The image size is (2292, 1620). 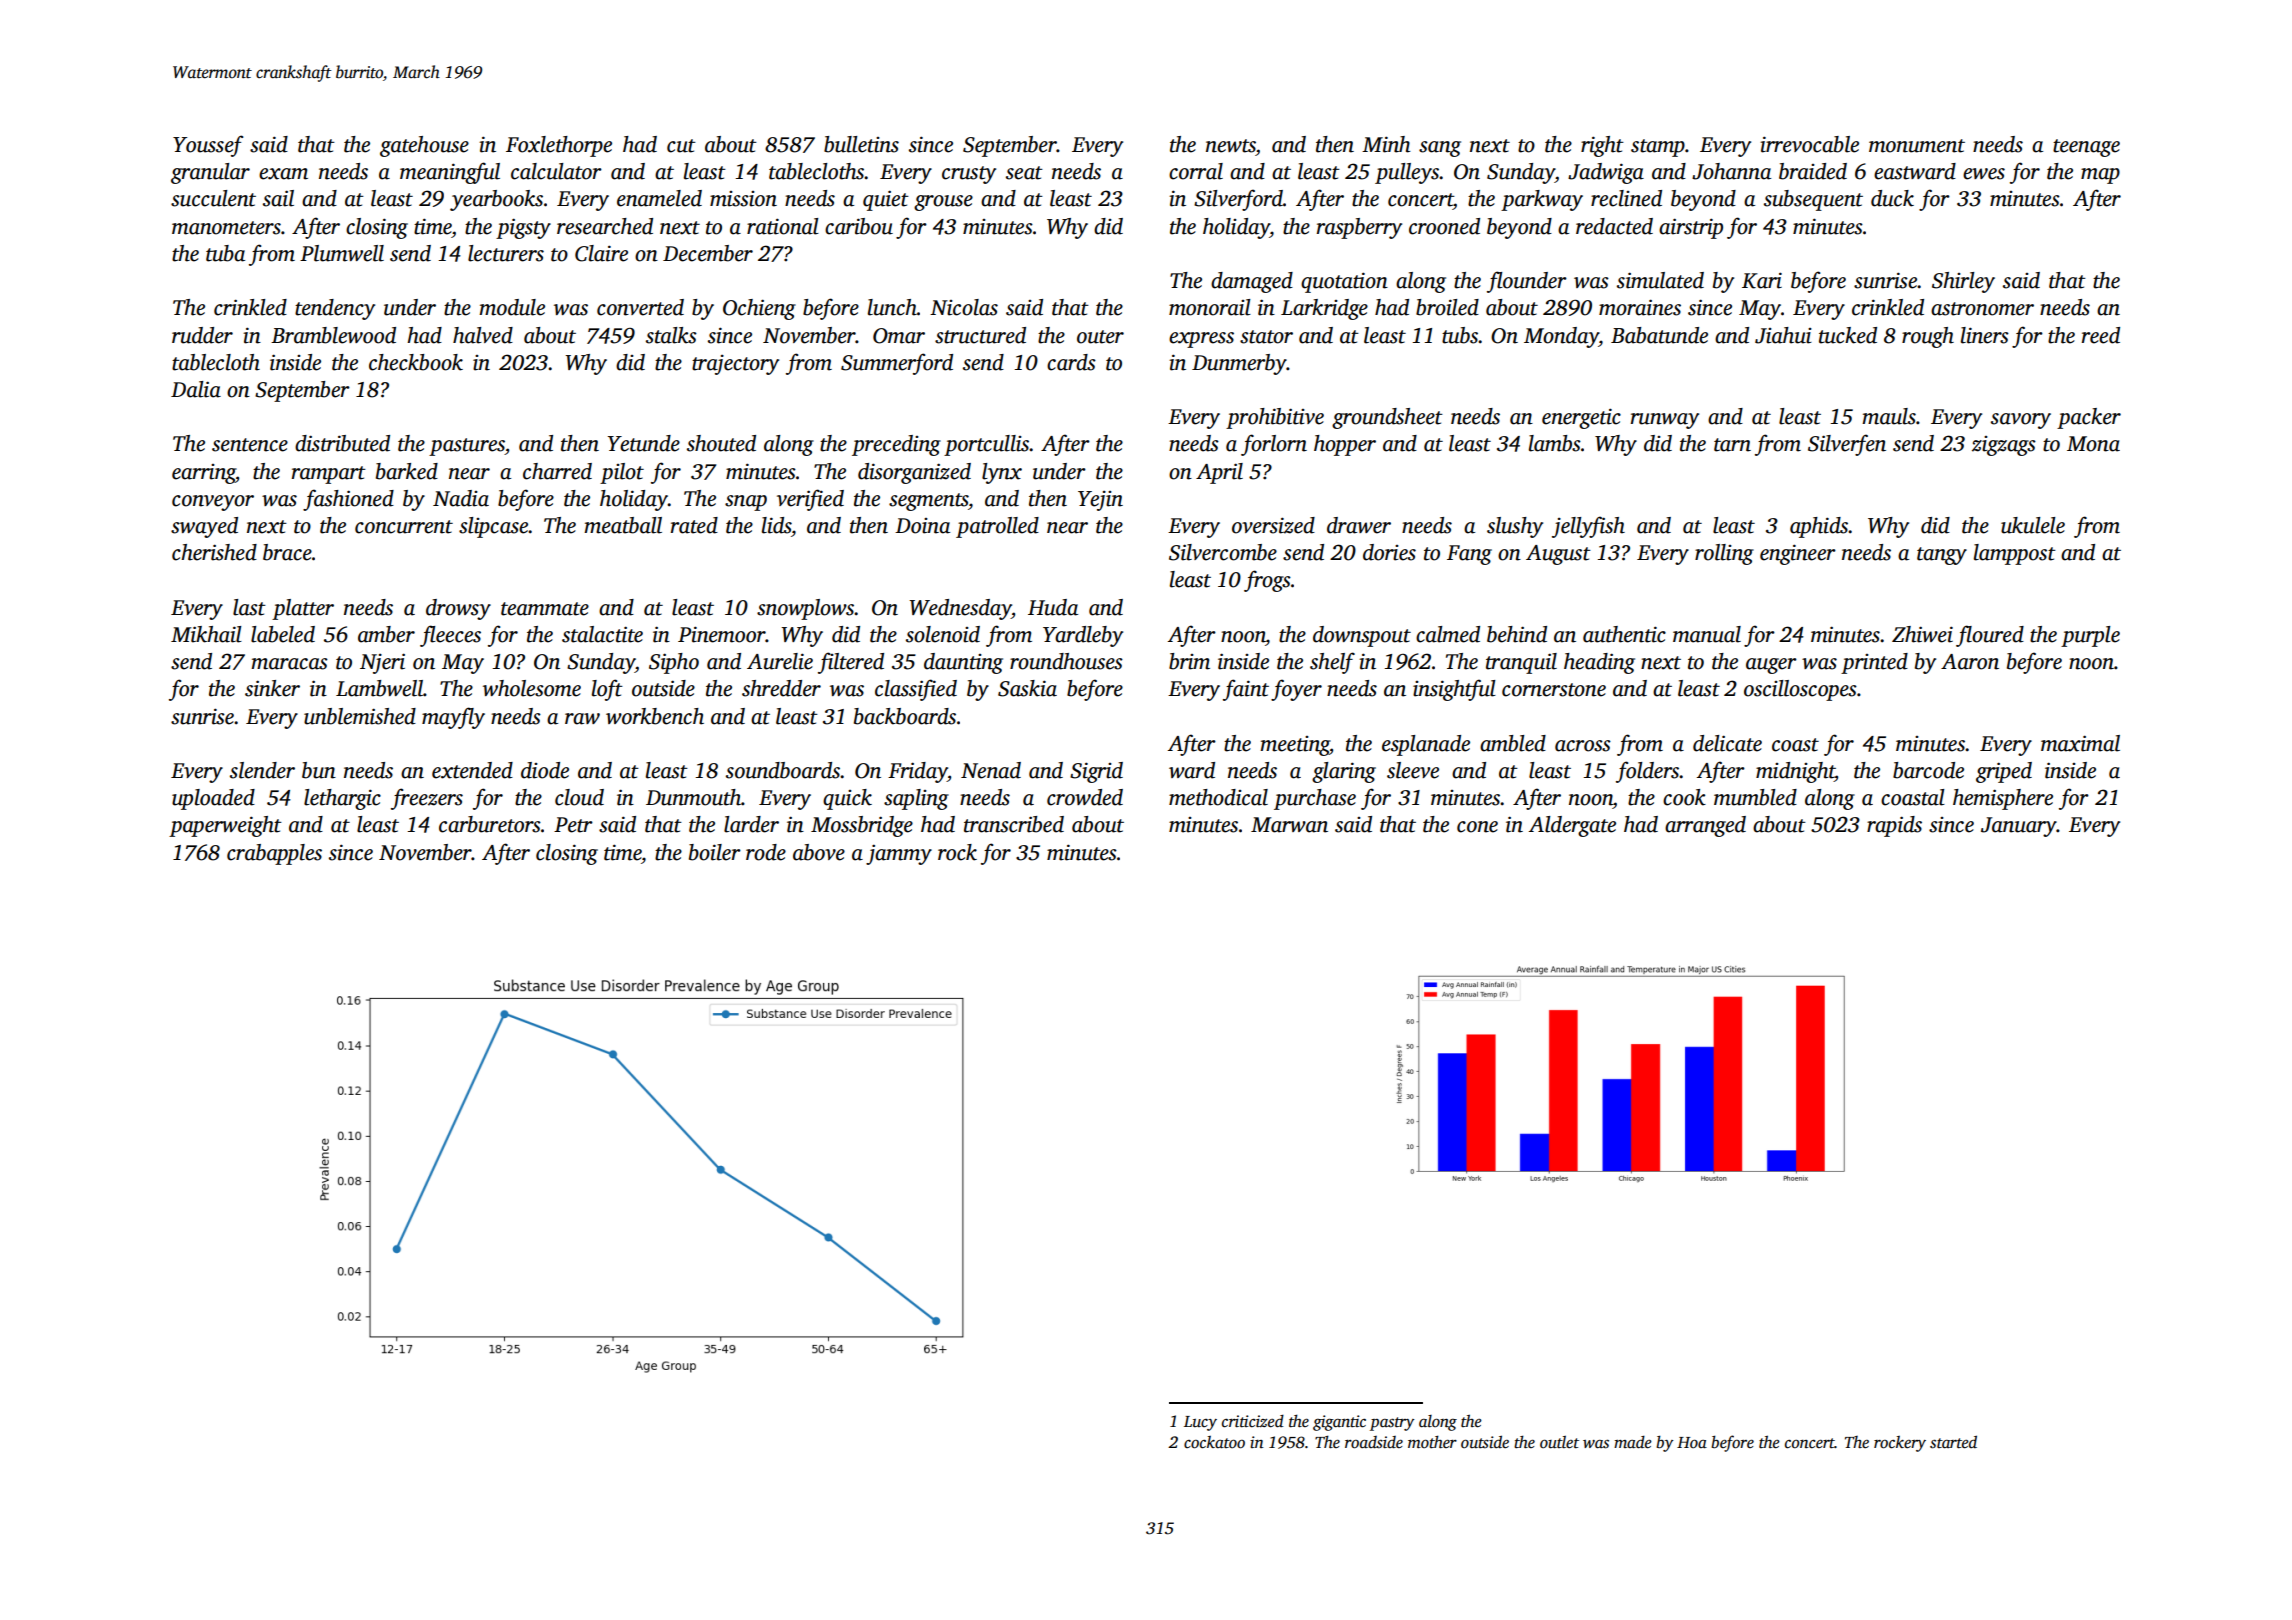 I want to click on lamppost, so click(x=2015, y=554).
